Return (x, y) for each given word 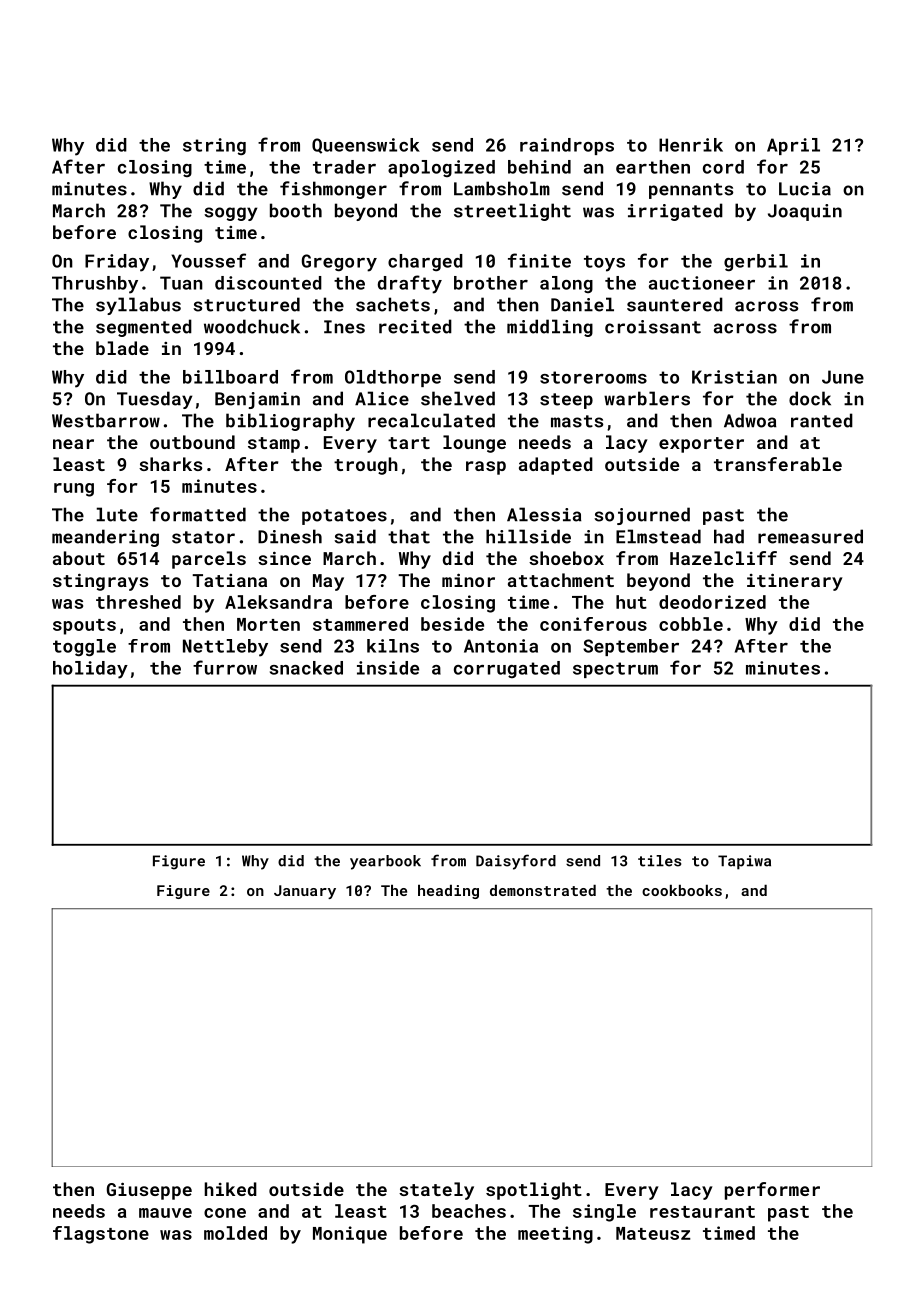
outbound (192, 442)
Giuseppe (149, 1191)
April (793, 146)
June (843, 377)
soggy (230, 214)
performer (772, 1191)
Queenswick (366, 146)
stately (436, 1191)
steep (566, 401)
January (305, 892)
